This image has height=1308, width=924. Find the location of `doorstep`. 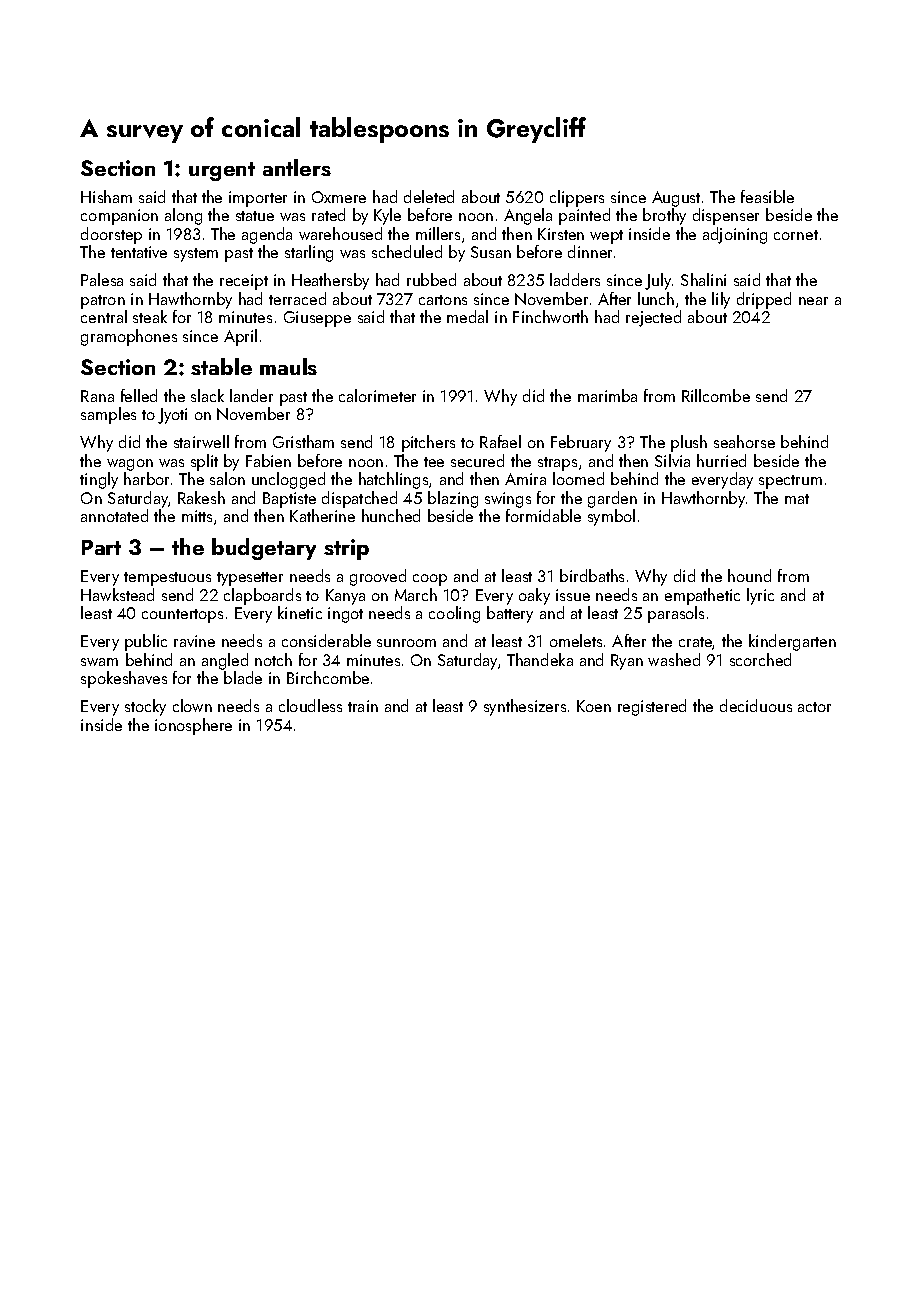

doorstep is located at coordinates (111, 235).
